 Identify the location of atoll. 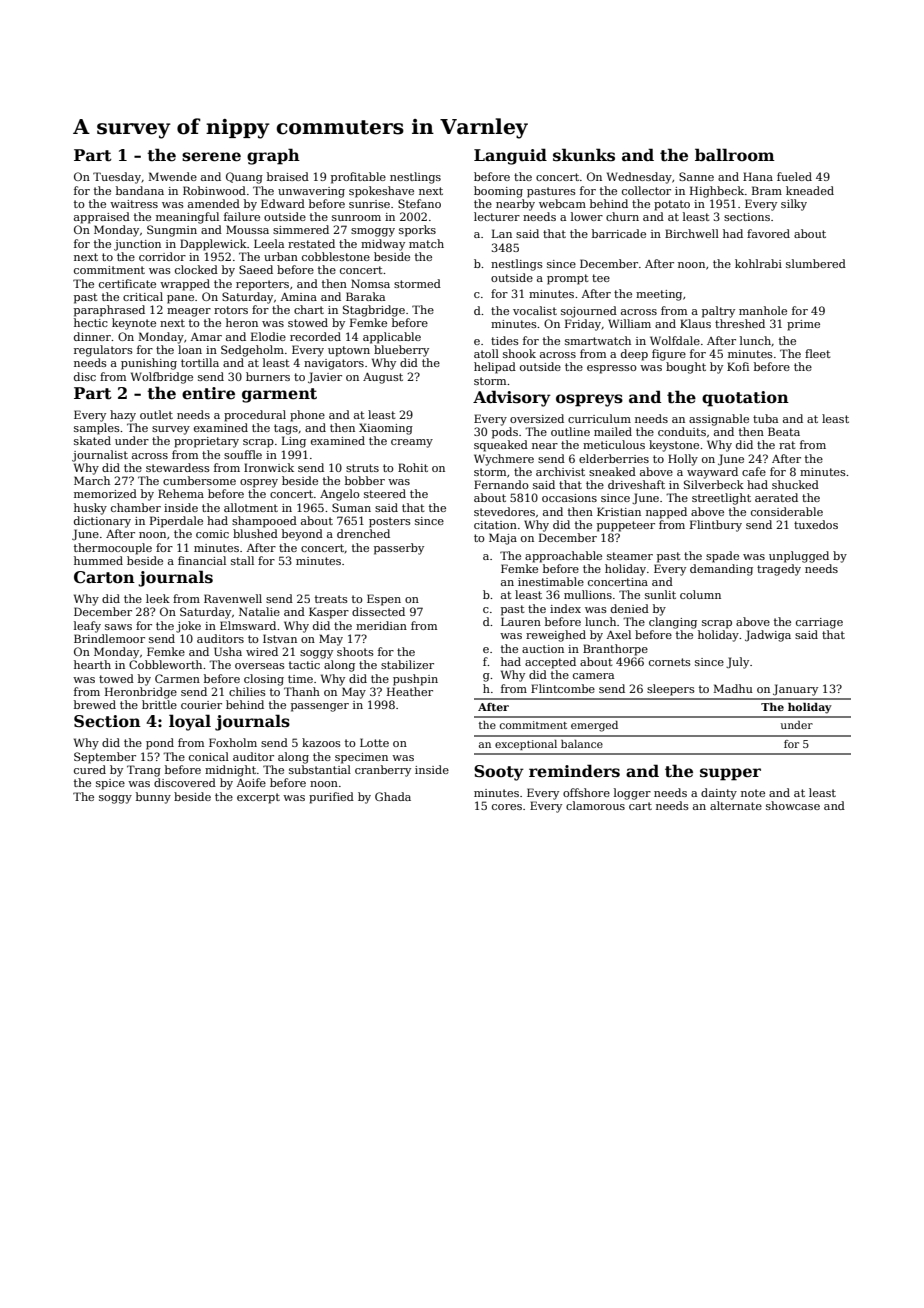
(486, 353).
